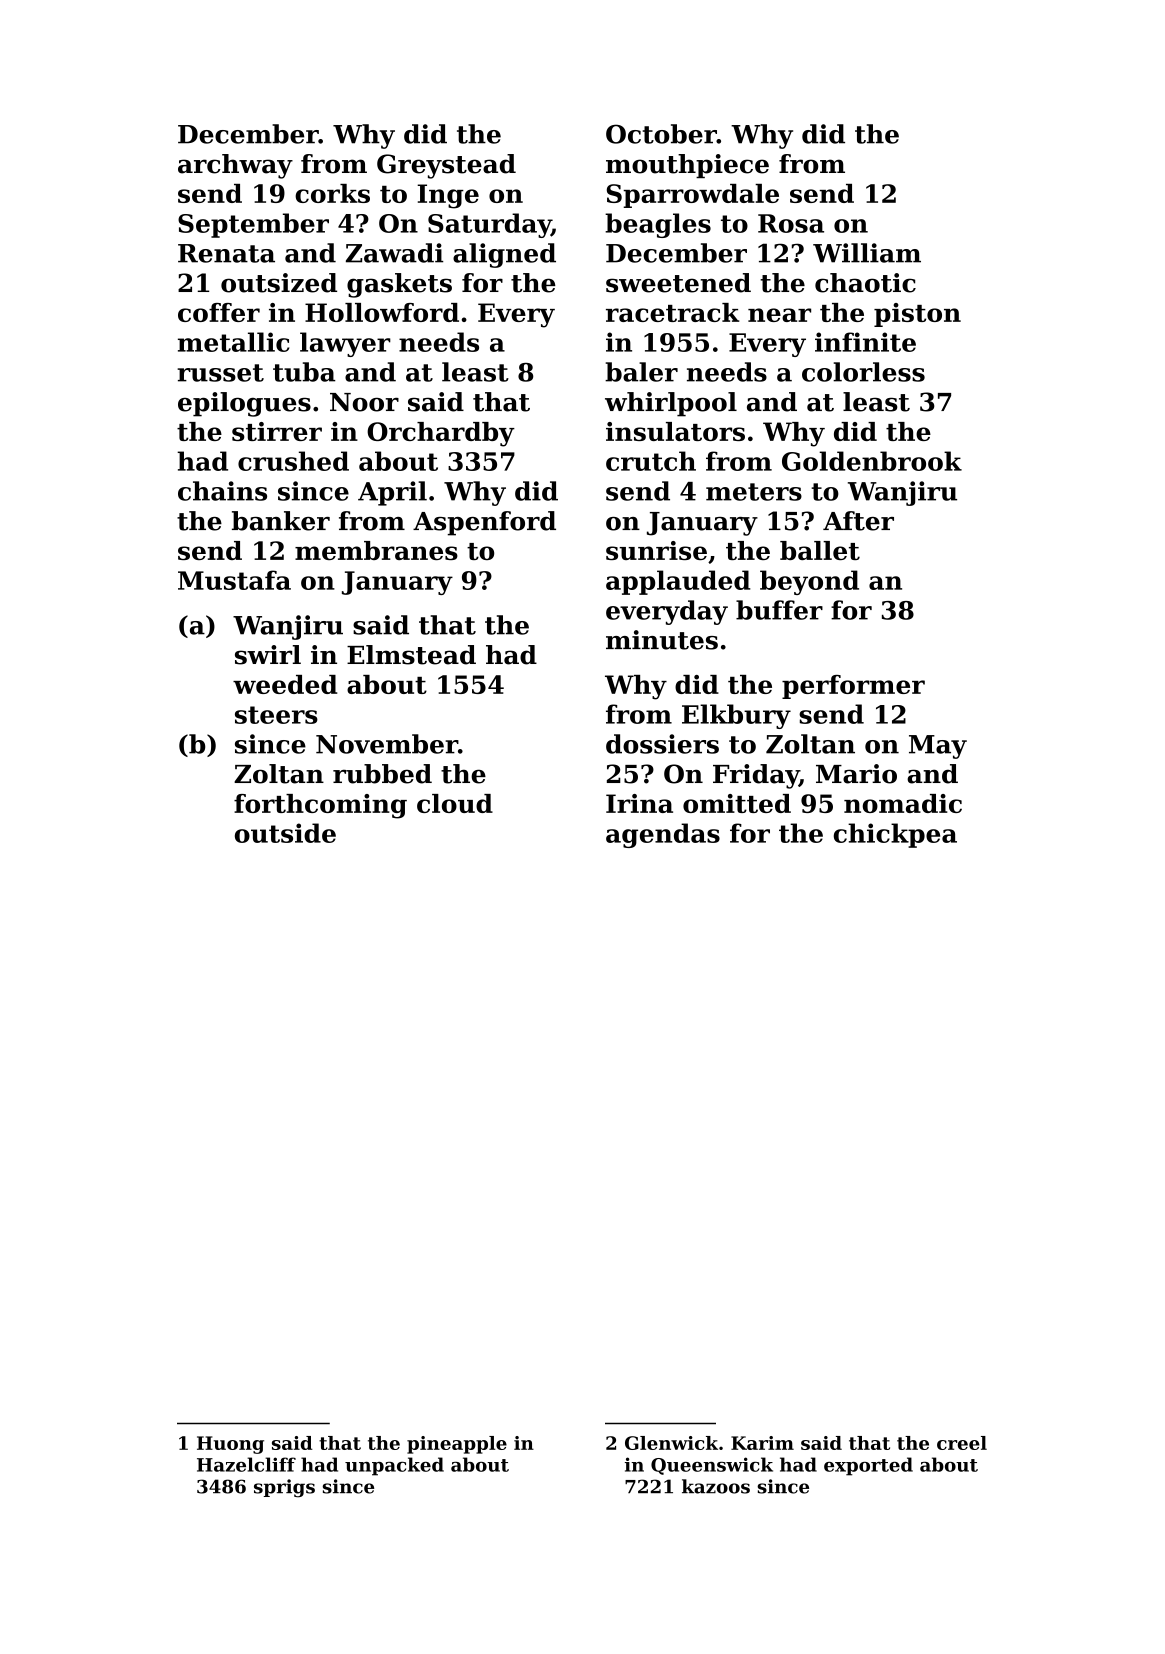  Describe the element at coordinates (230, 1445) in the page. I see `Huong` at that location.
